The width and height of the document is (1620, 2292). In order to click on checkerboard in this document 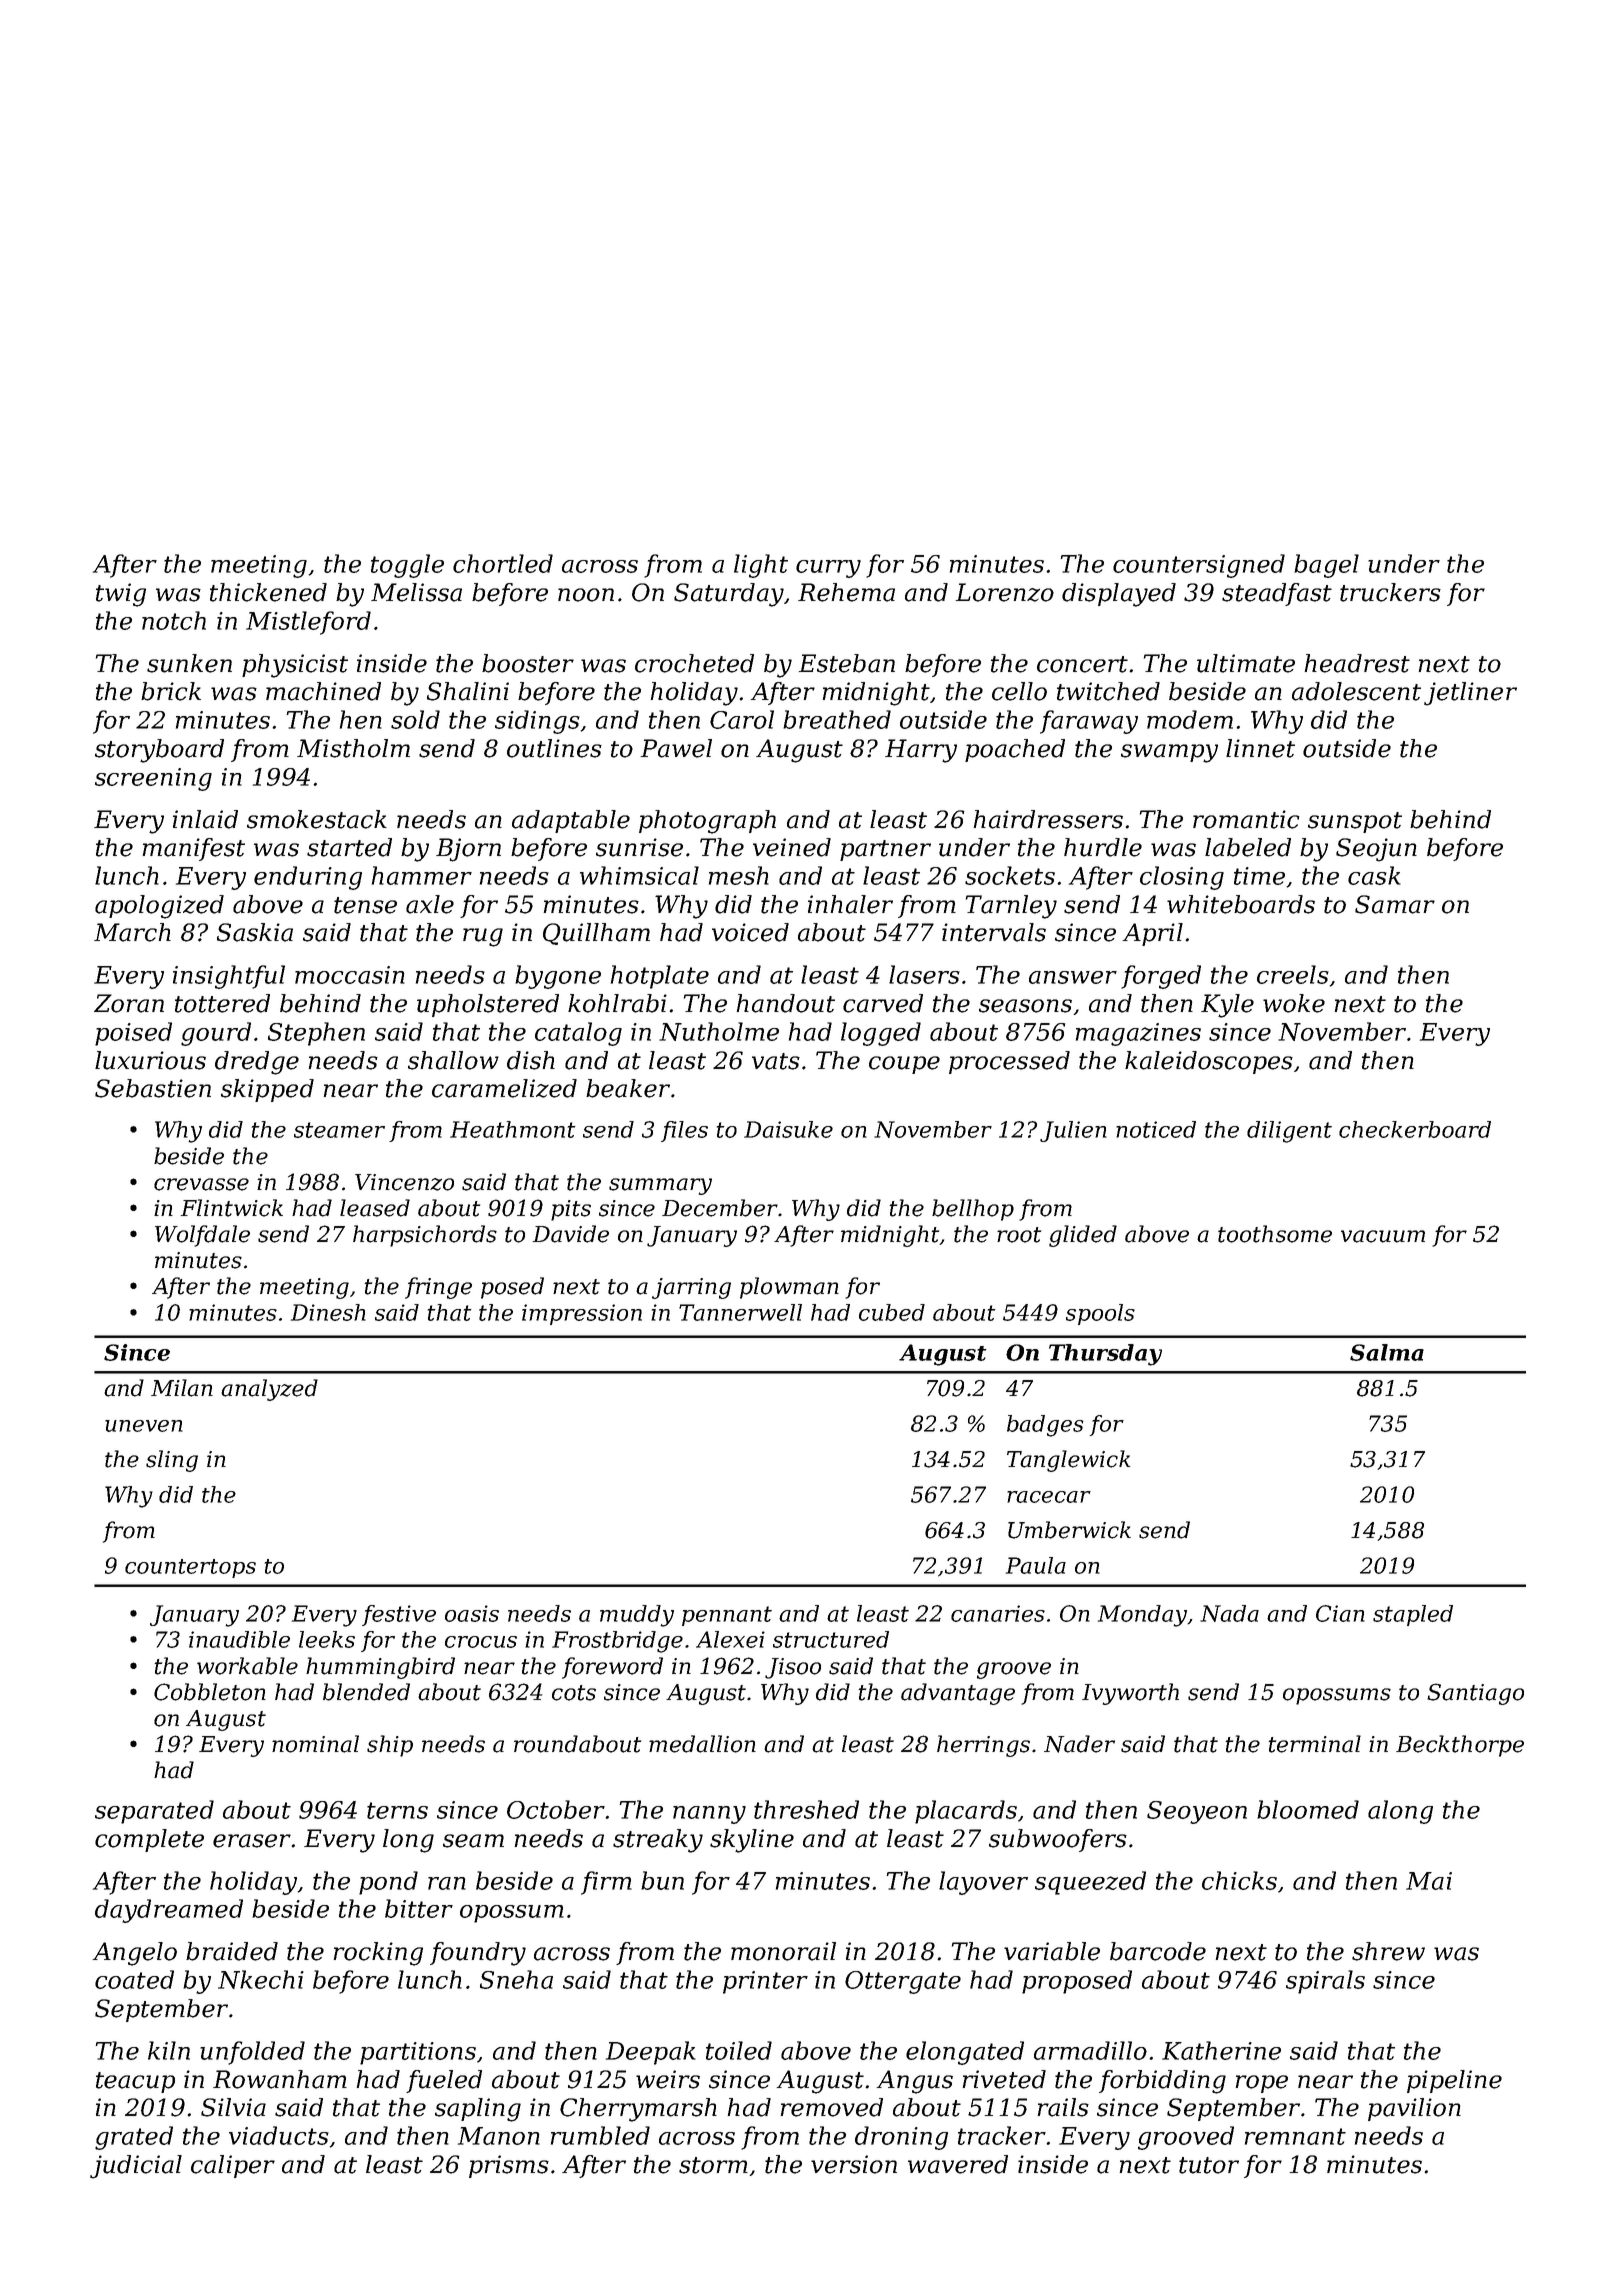, I will do `click(1415, 1129)`.
